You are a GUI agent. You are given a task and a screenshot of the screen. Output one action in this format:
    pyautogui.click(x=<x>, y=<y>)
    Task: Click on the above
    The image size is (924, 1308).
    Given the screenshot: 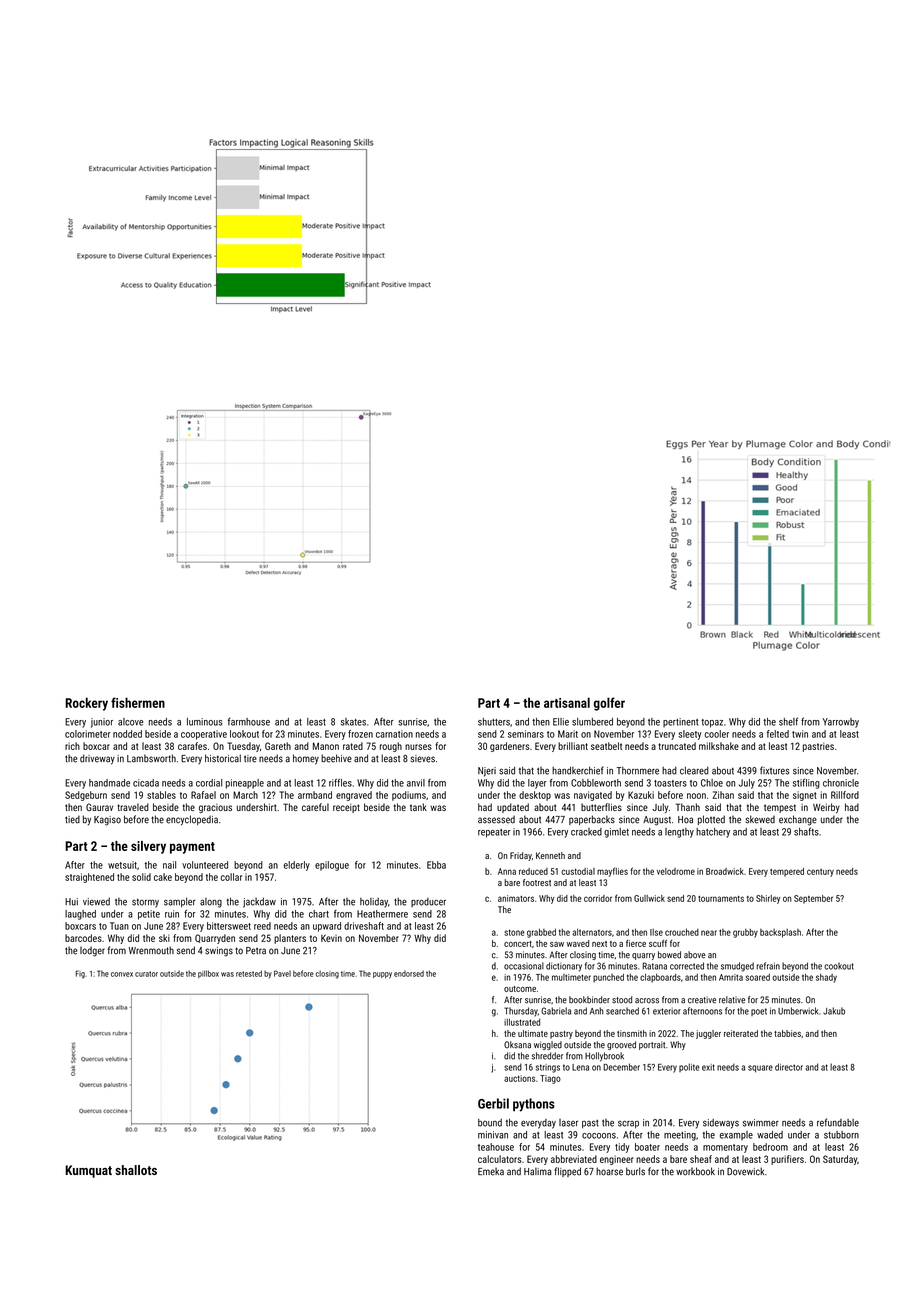 What is the action you would take?
    pyautogui.click(x=694, y=955)
